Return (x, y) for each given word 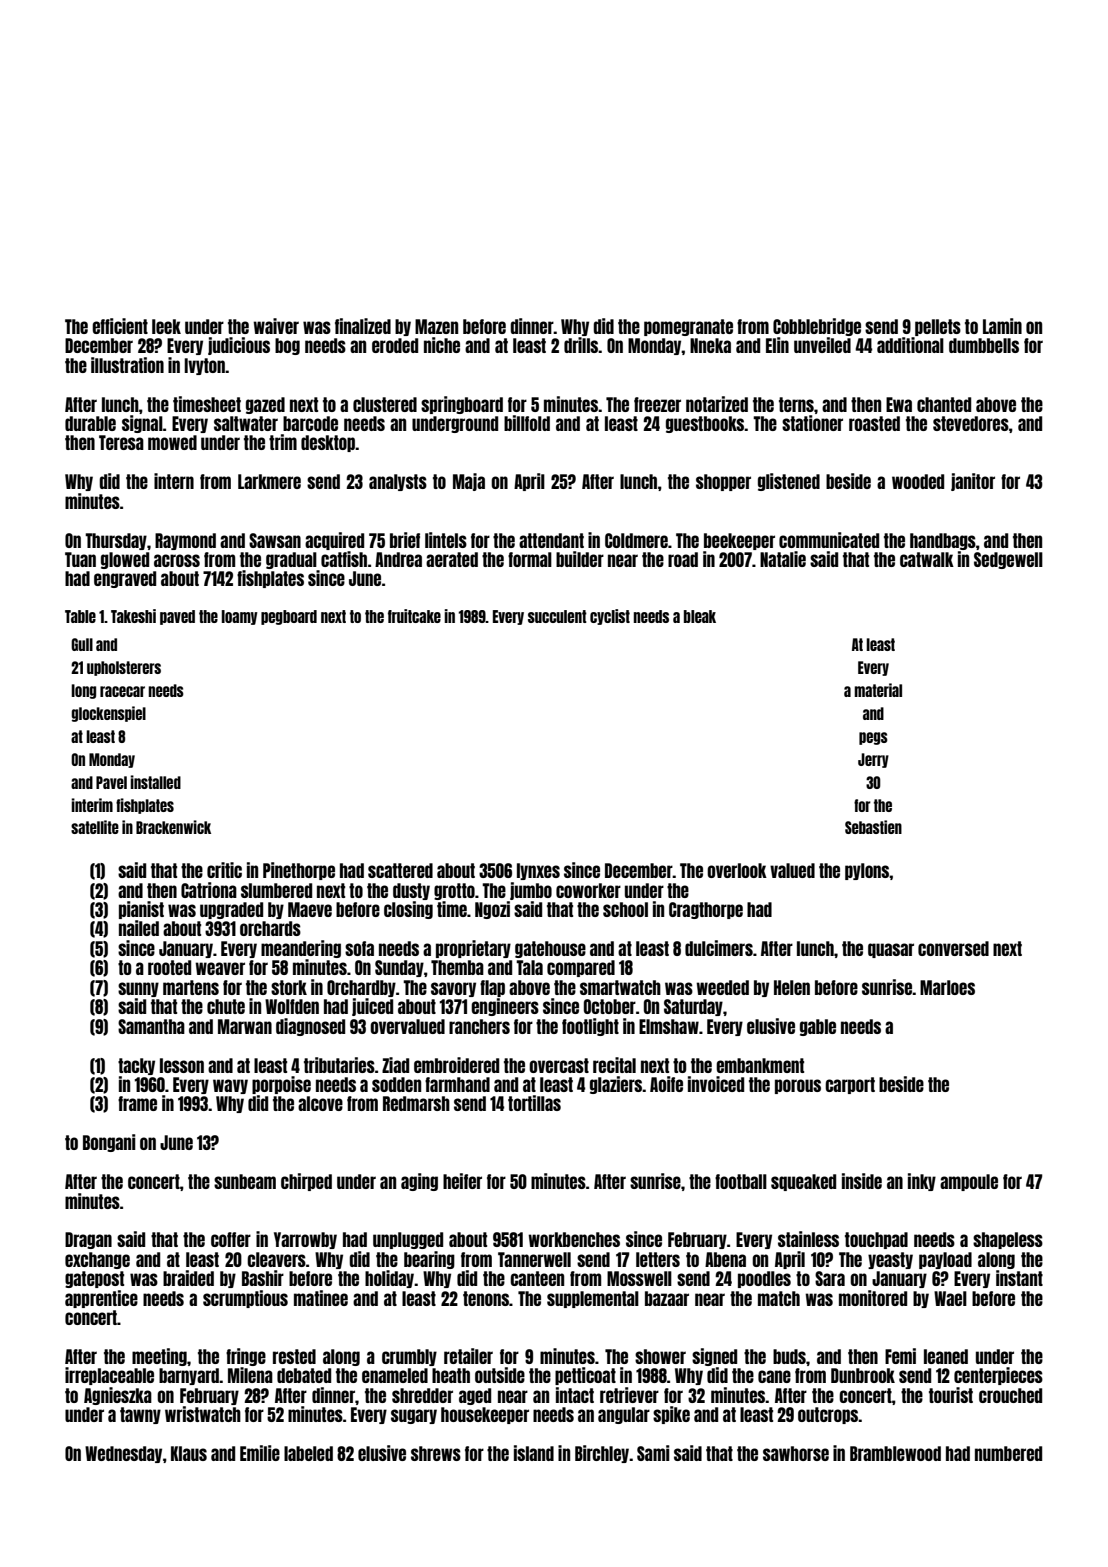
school (625, 909)
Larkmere (269, 481)
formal (530, 559)
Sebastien (873, 827)
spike (671, 1415)
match (779, 1298)
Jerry (873, 760)
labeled (308, 1453)
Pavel (111, 782)
